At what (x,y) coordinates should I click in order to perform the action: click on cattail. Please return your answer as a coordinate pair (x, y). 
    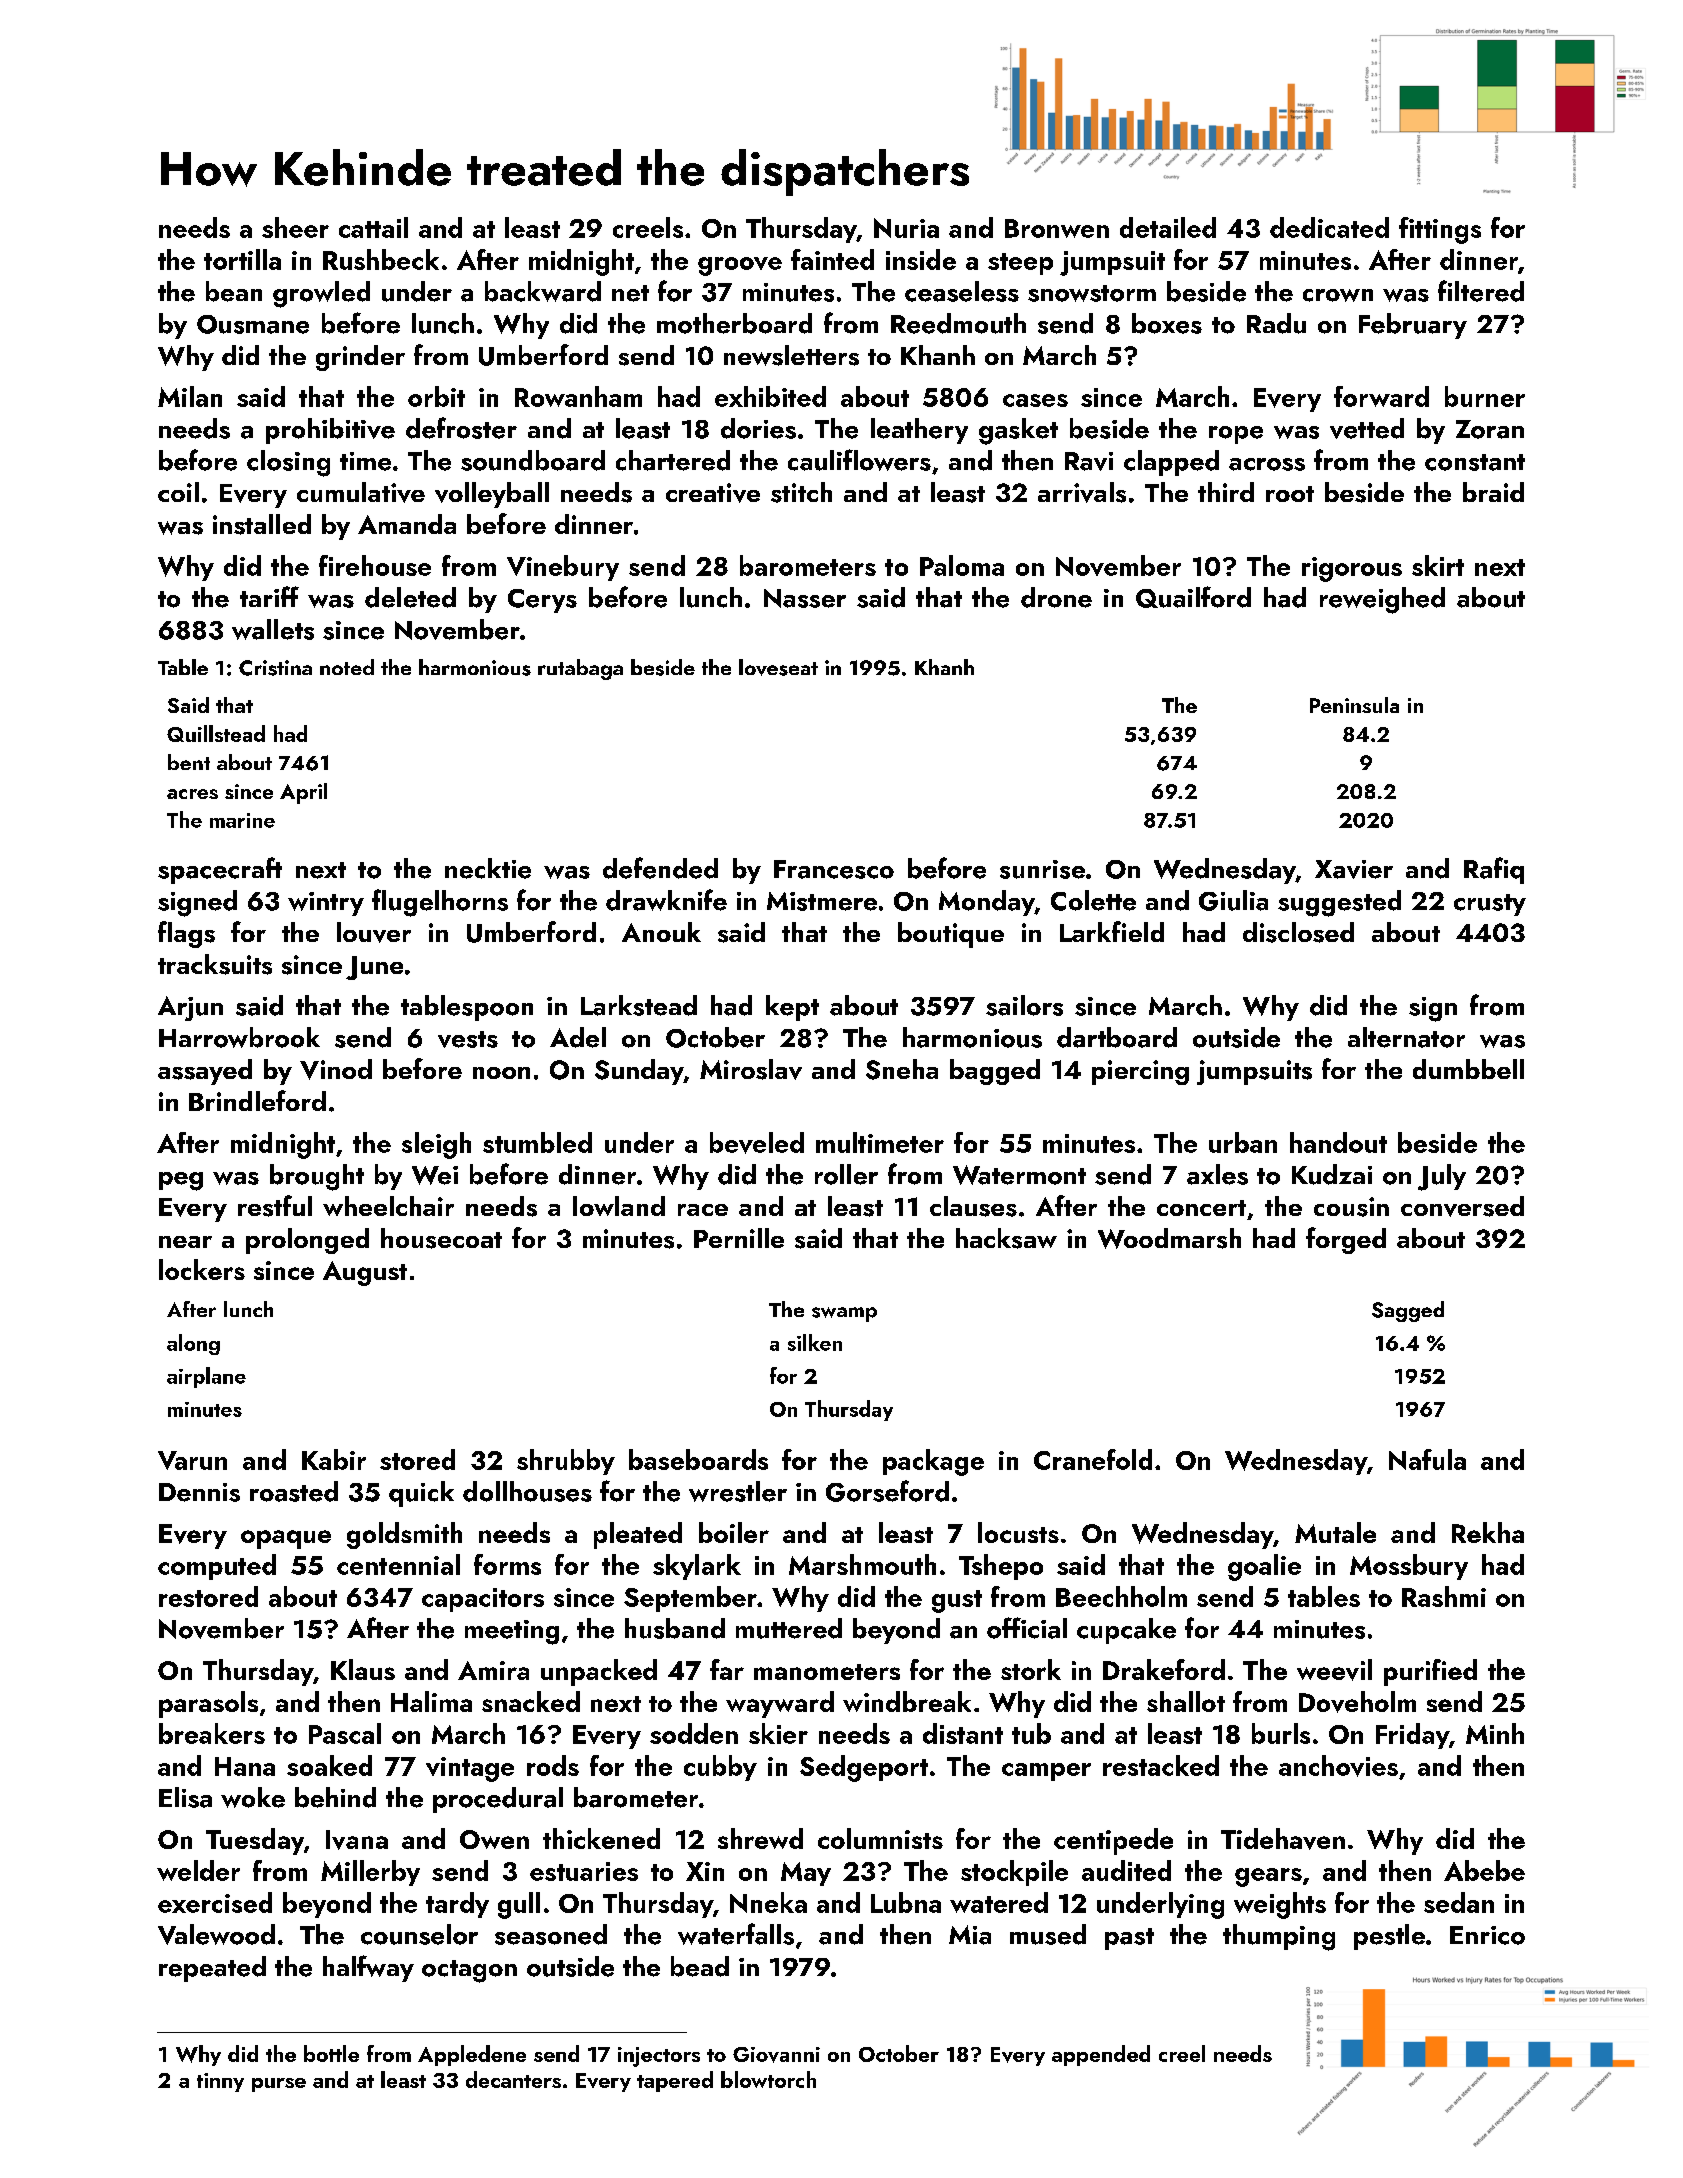
    Looking at the image, I should click on (373, 227).
